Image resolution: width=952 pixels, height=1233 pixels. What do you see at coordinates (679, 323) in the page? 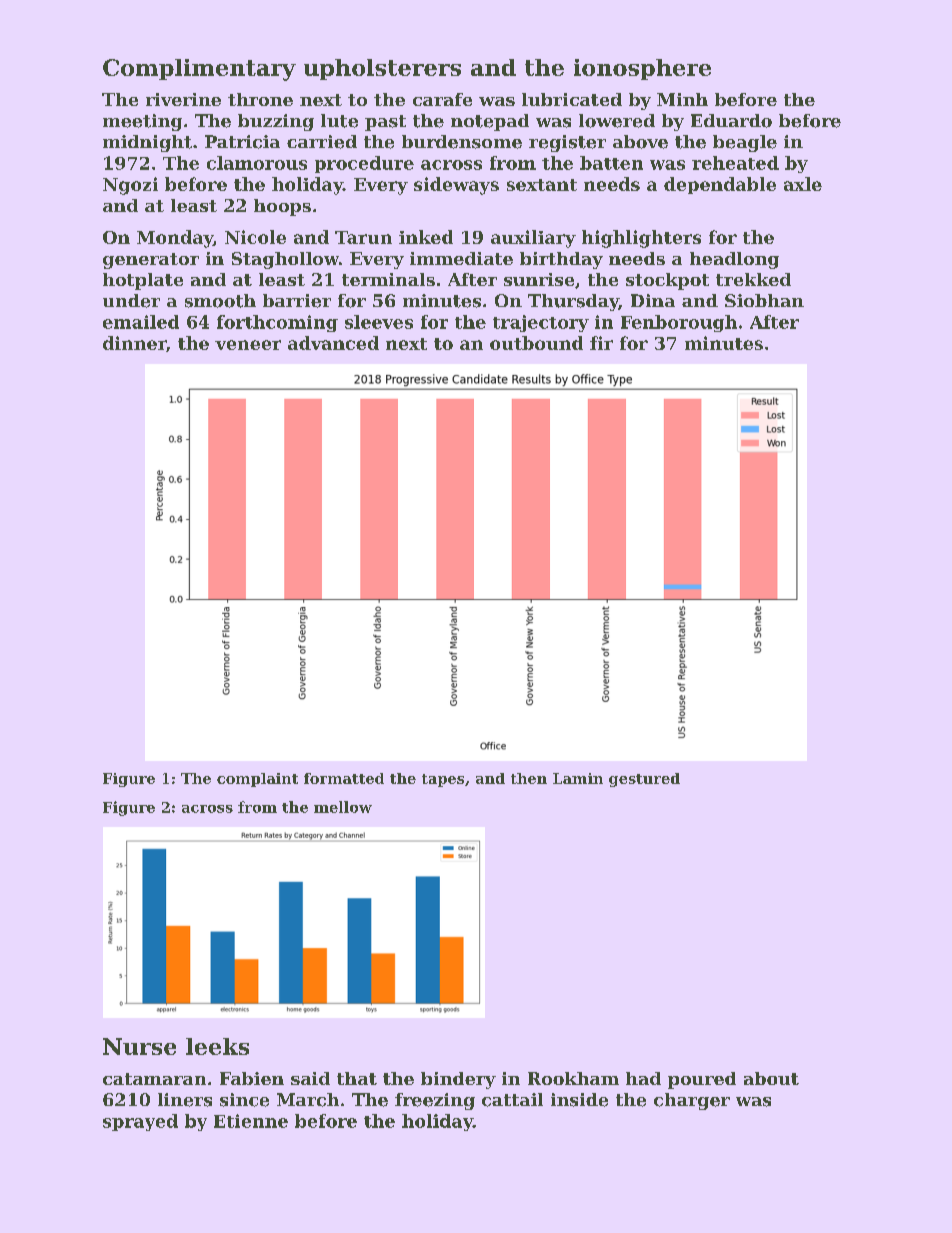
I see `Fenborough` at bounding box center [679, 323].
